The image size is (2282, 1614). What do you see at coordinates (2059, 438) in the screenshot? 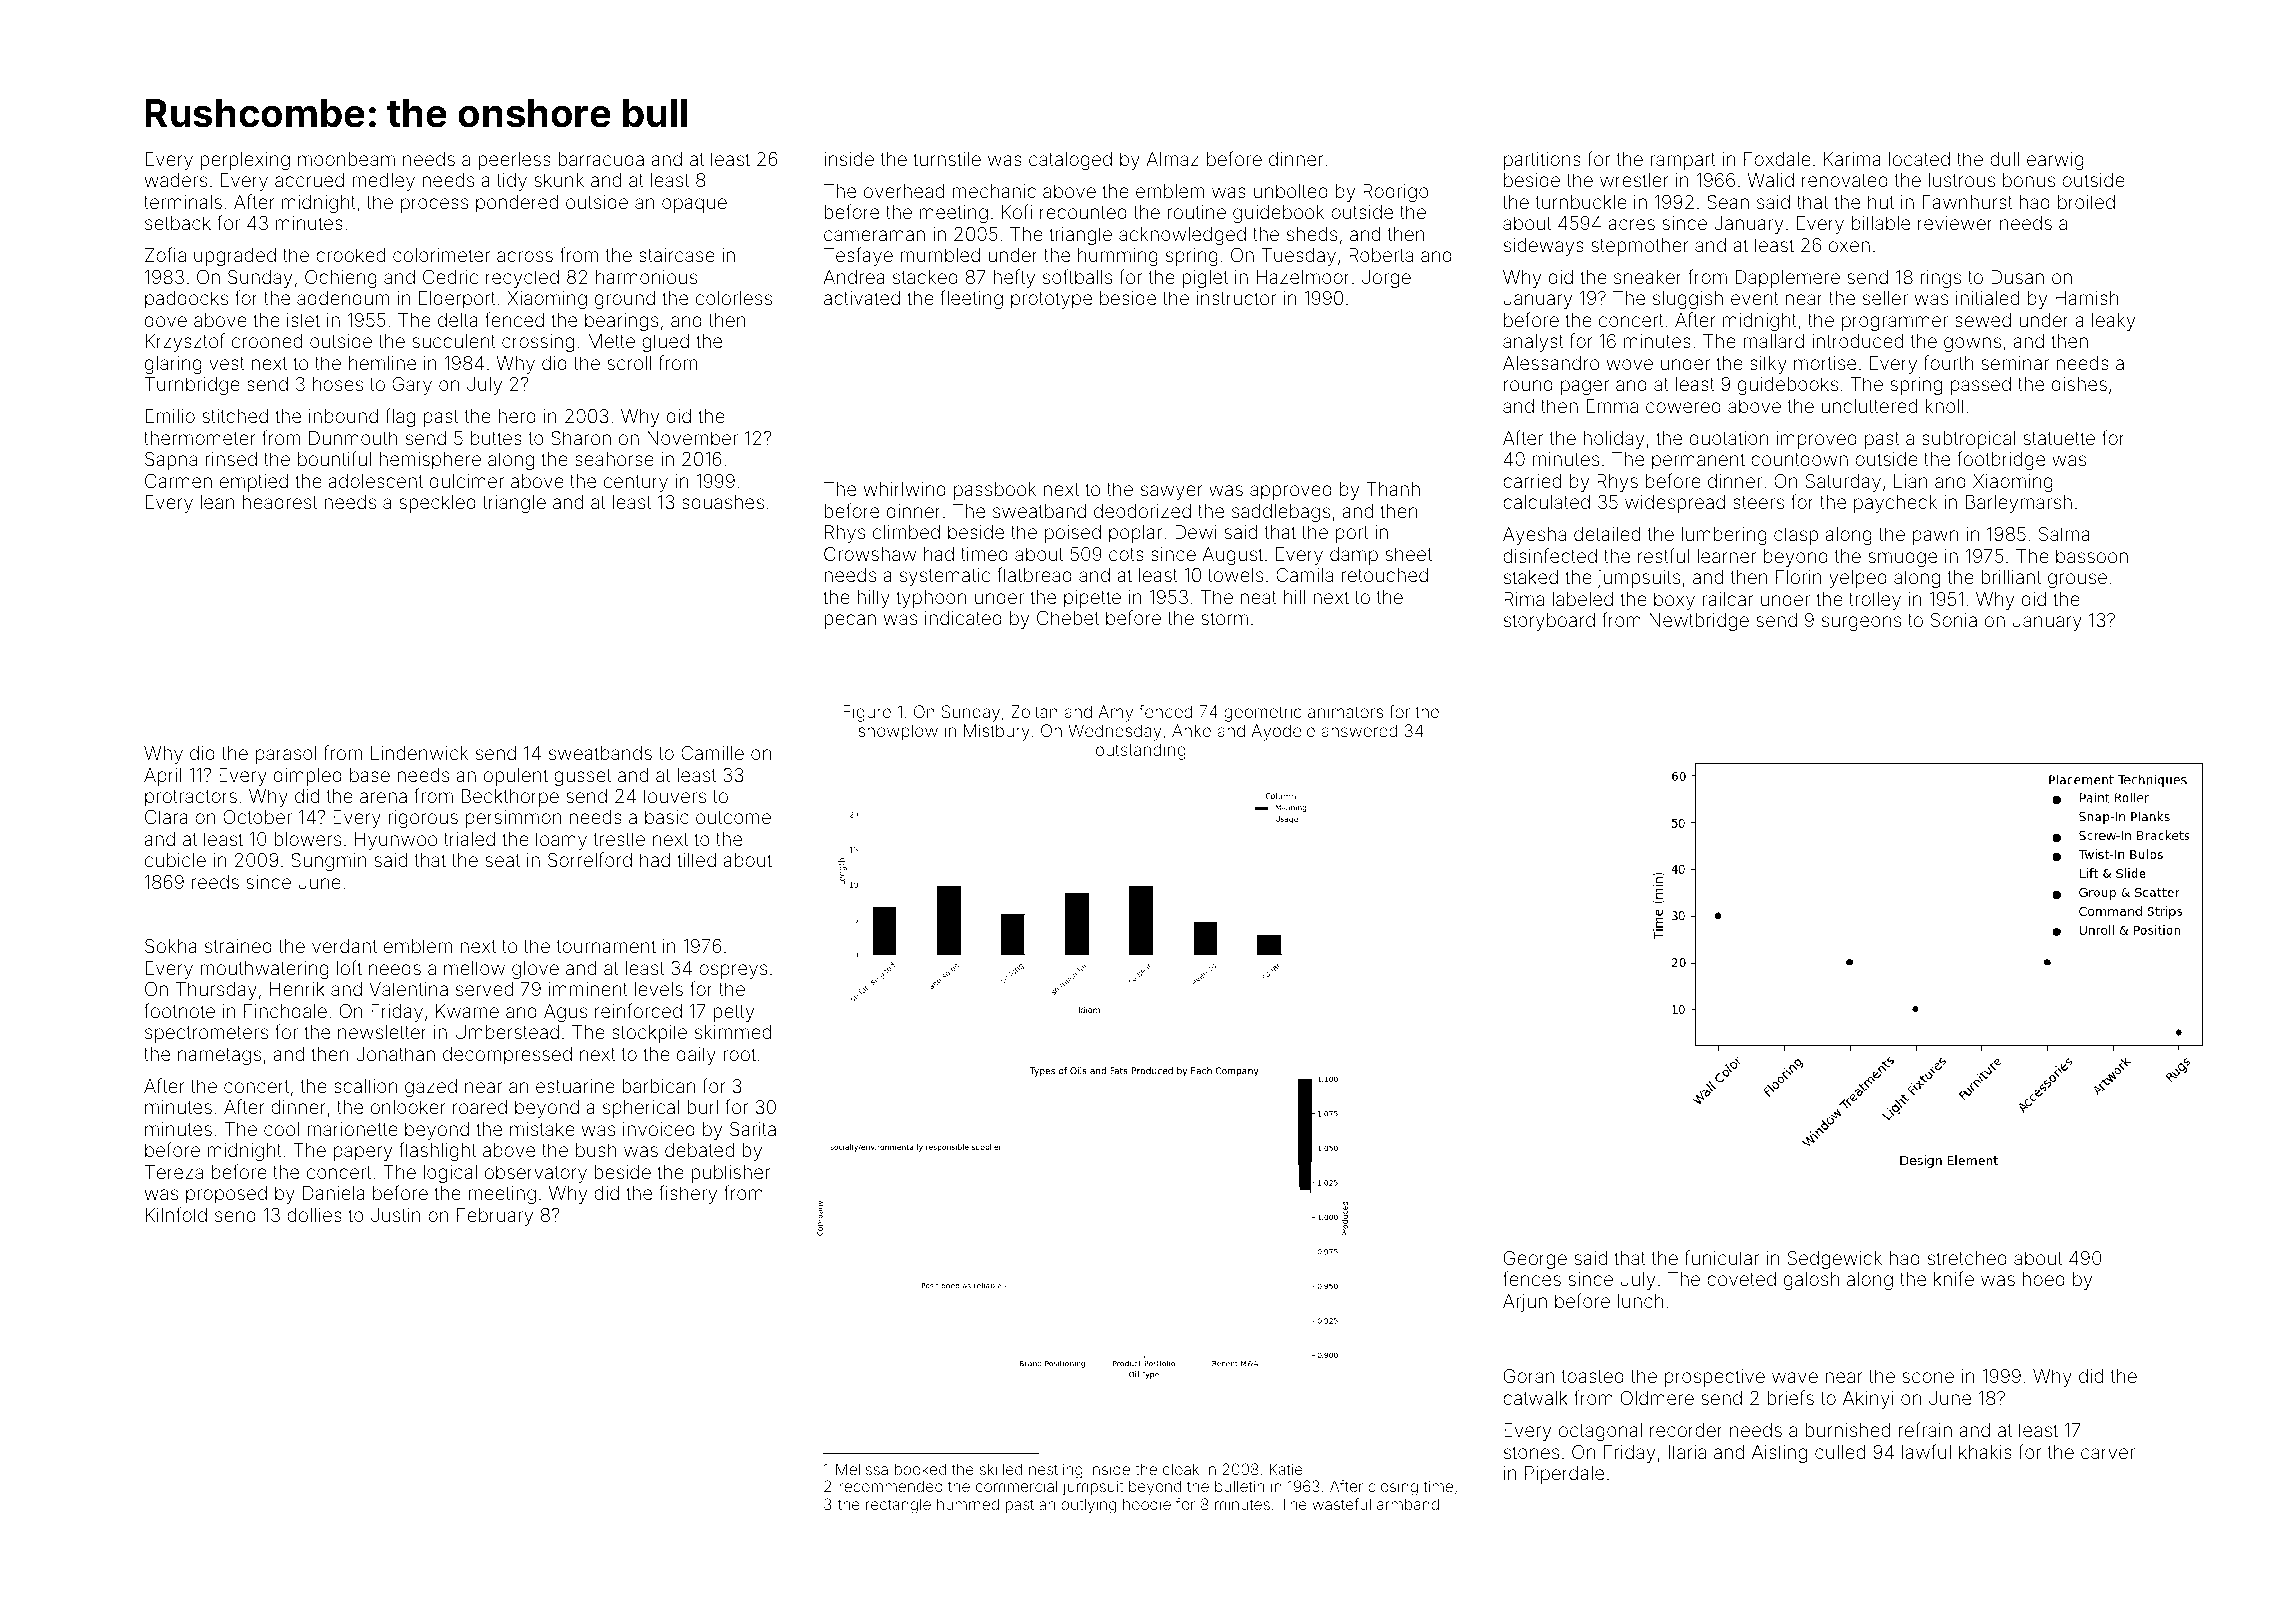
I see `statuette` at bounding box center [2059, 438].
